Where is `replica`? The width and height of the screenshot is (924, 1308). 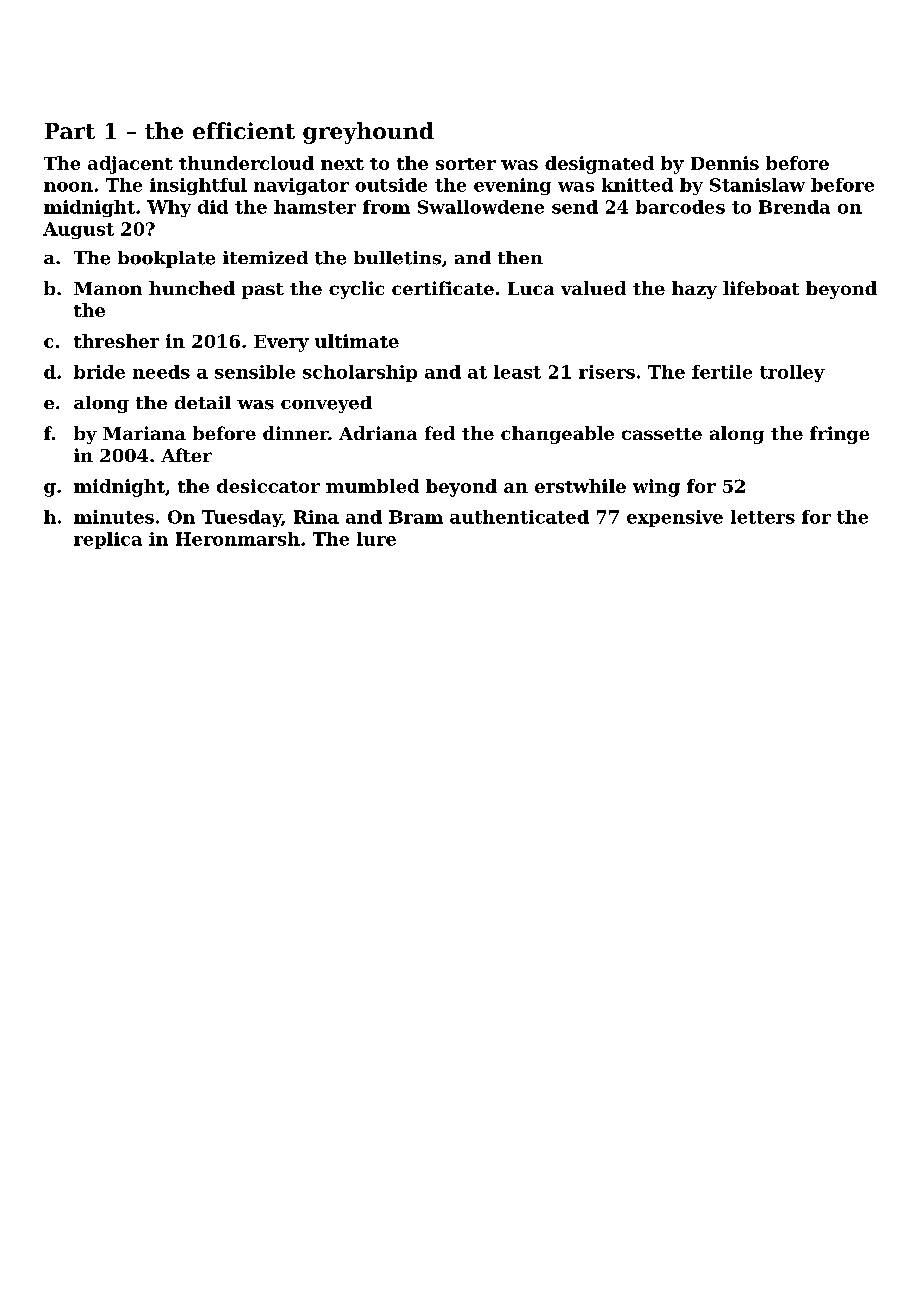
replica is located at coordinates (108, 540).
